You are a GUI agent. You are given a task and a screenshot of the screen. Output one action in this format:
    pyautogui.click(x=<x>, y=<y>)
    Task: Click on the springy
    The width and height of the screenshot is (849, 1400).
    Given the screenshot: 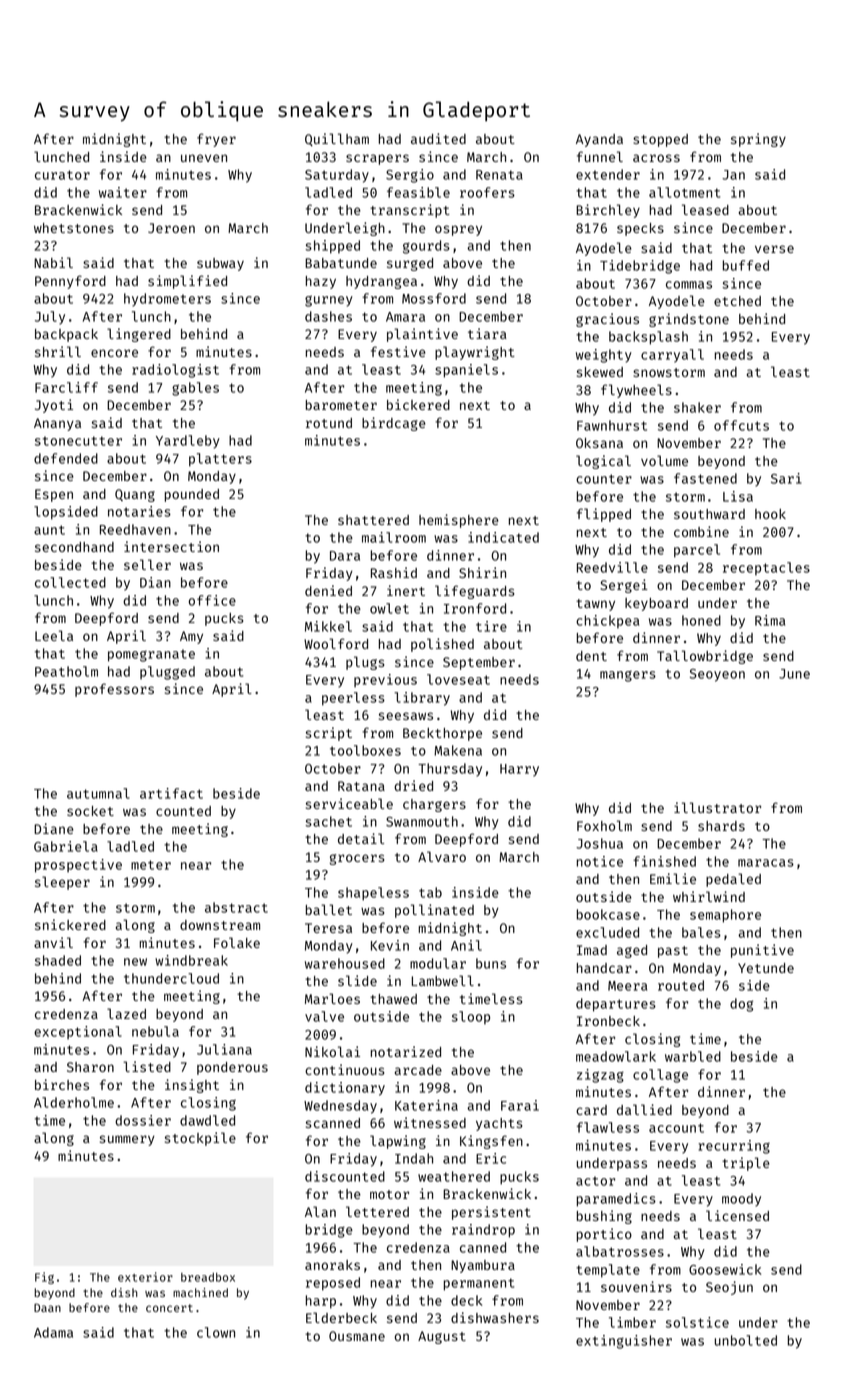 What is the action you would take?
    pyautogui.click(x=758, y=140)
